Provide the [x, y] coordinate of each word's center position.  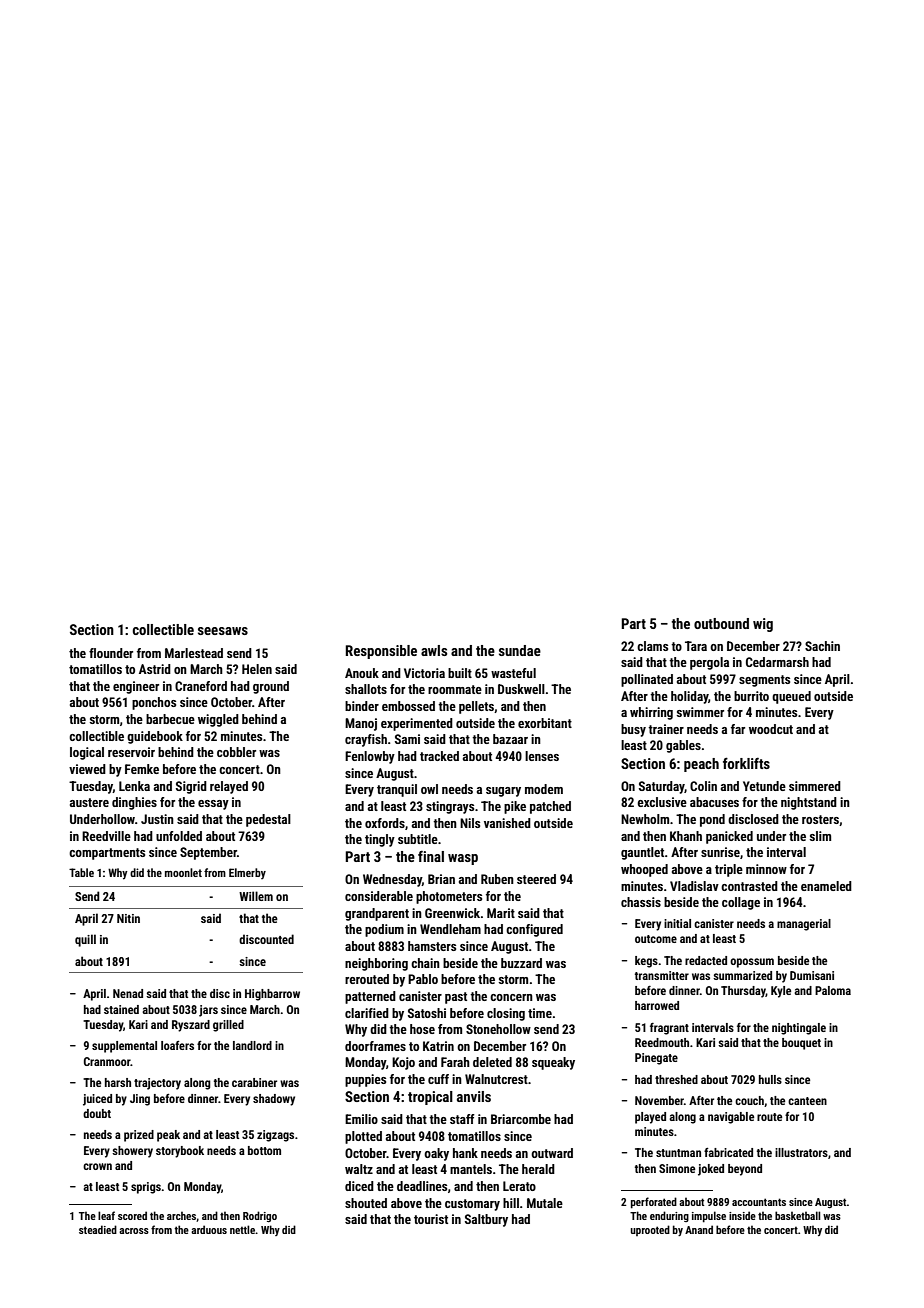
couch [749, 1100]
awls [434, 650]
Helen [257, 669]
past [456, 998]
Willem [256, 896]
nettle [243, 1229]
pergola [709, 663]
